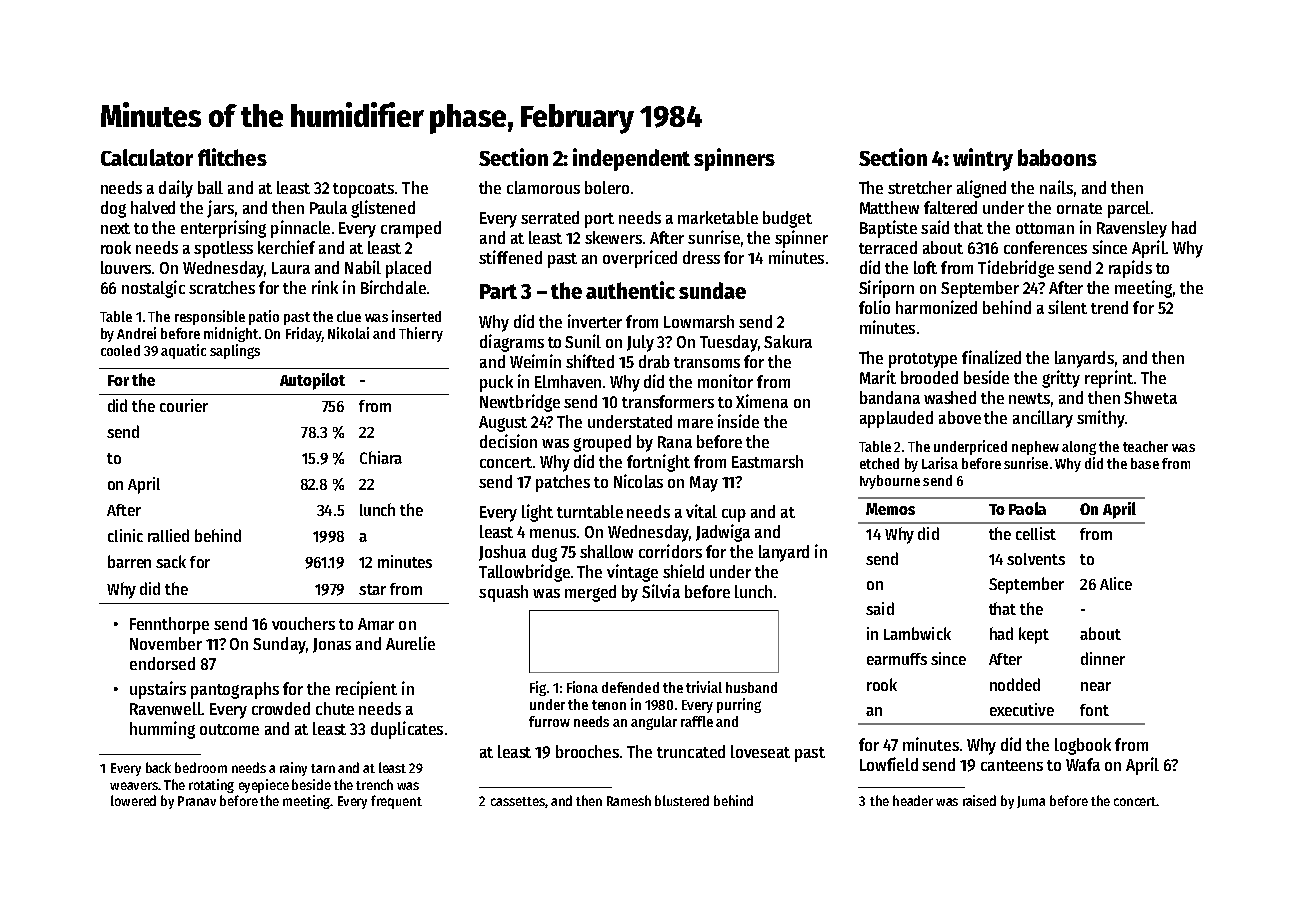 This screenshot has height=924, width=1308. What do you see at coordinates (304, 334) in the screenshot?
I see `Friday` at bounding box center [304, 334].
